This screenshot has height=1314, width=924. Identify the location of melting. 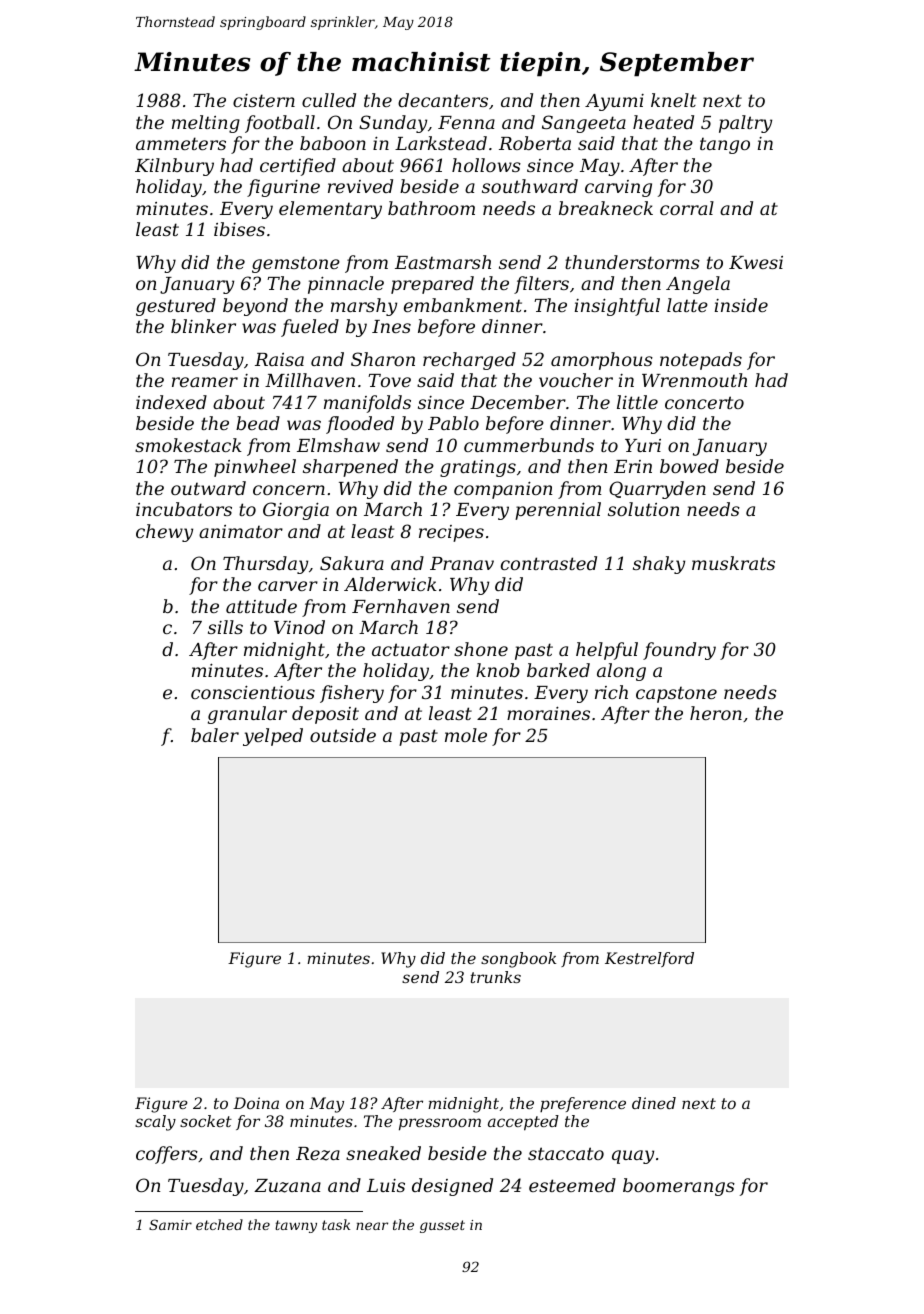
(206, 124).
